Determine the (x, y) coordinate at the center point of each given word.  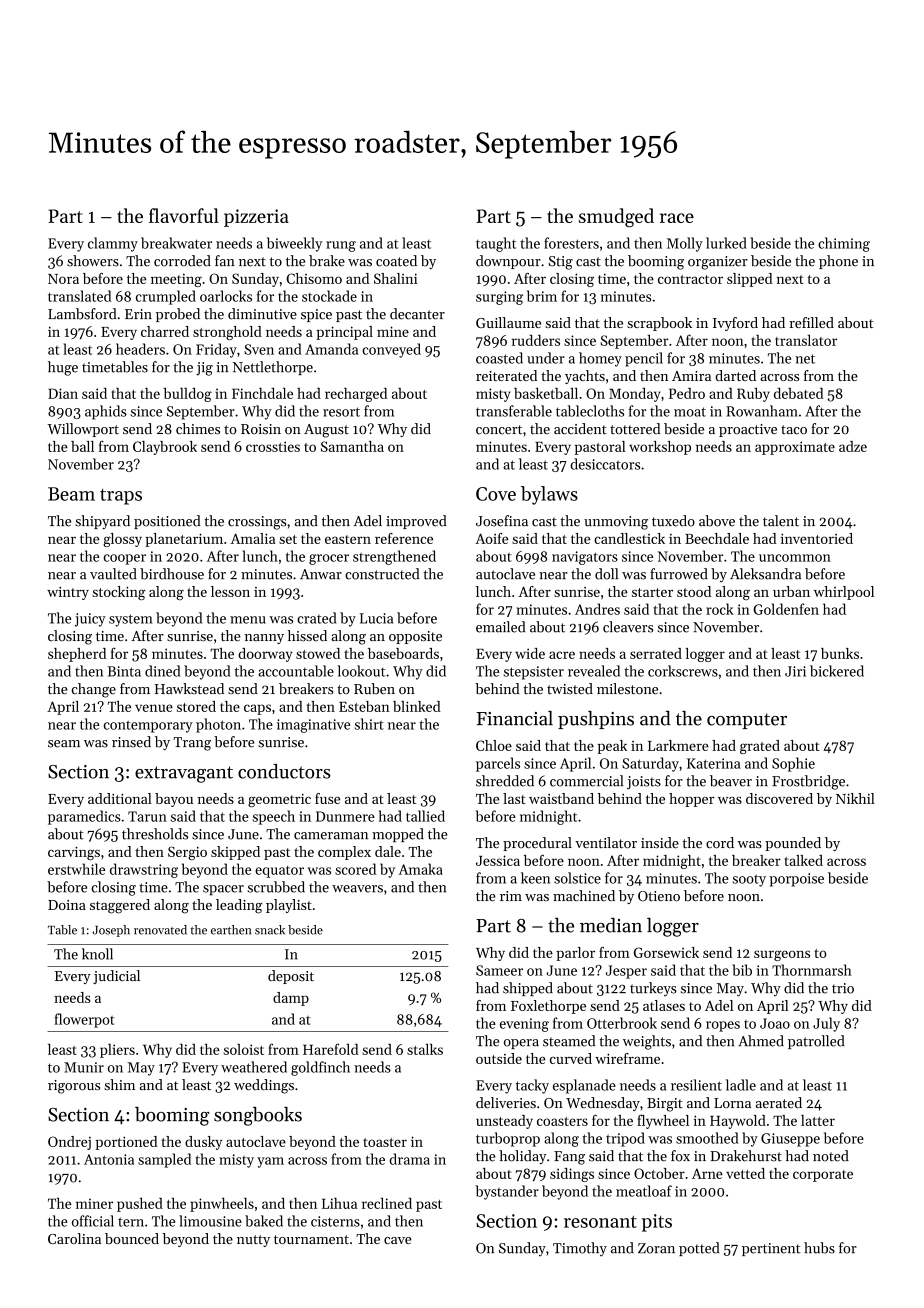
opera (521, 1044)
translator (806, 340)
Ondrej (69, 1143)
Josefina (502, 521)
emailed (500, 627)
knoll (97, 954)
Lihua (339, 1203)
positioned (167, 522)
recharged (356, 395)
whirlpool (844, 593)
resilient (696, 1085)
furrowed (679, 574)
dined (162, 671)
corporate (823, 1176)
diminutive (262, 314)
